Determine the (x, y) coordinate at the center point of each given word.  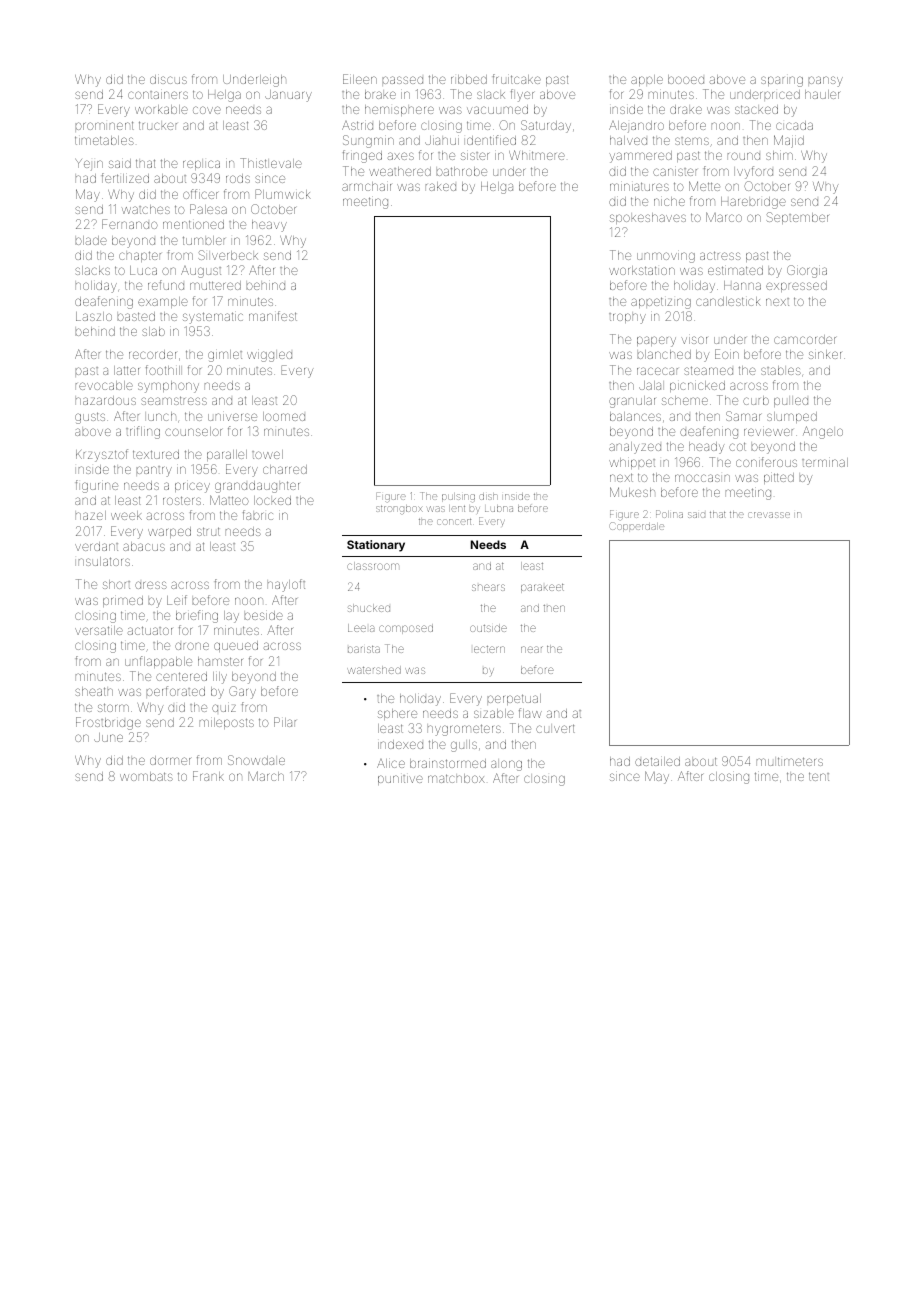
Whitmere (537, 155)
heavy (269, 226)
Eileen (360, 79)
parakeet (542, 588)
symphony (168, 387)
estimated (735, 270)
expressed (796, 286)
